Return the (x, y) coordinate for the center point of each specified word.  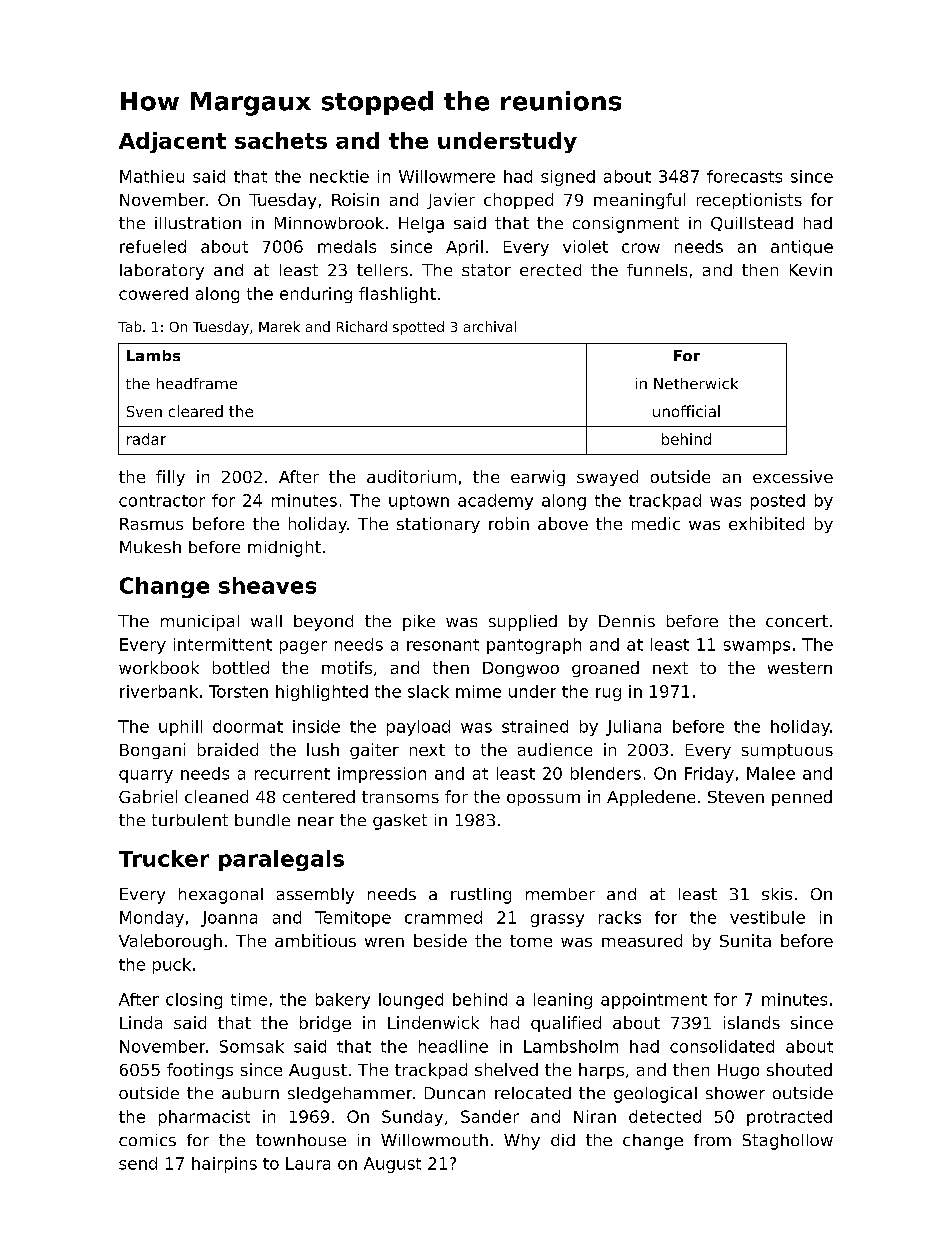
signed (568, 178)
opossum (543, 800)
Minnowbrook (329, 223)
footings (200, 1071)
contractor (162, 501)
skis (777, 894)
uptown (419, 502)
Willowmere (447, 176)
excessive (793, 476)
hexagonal (221, 896)
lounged (411, 1001)
